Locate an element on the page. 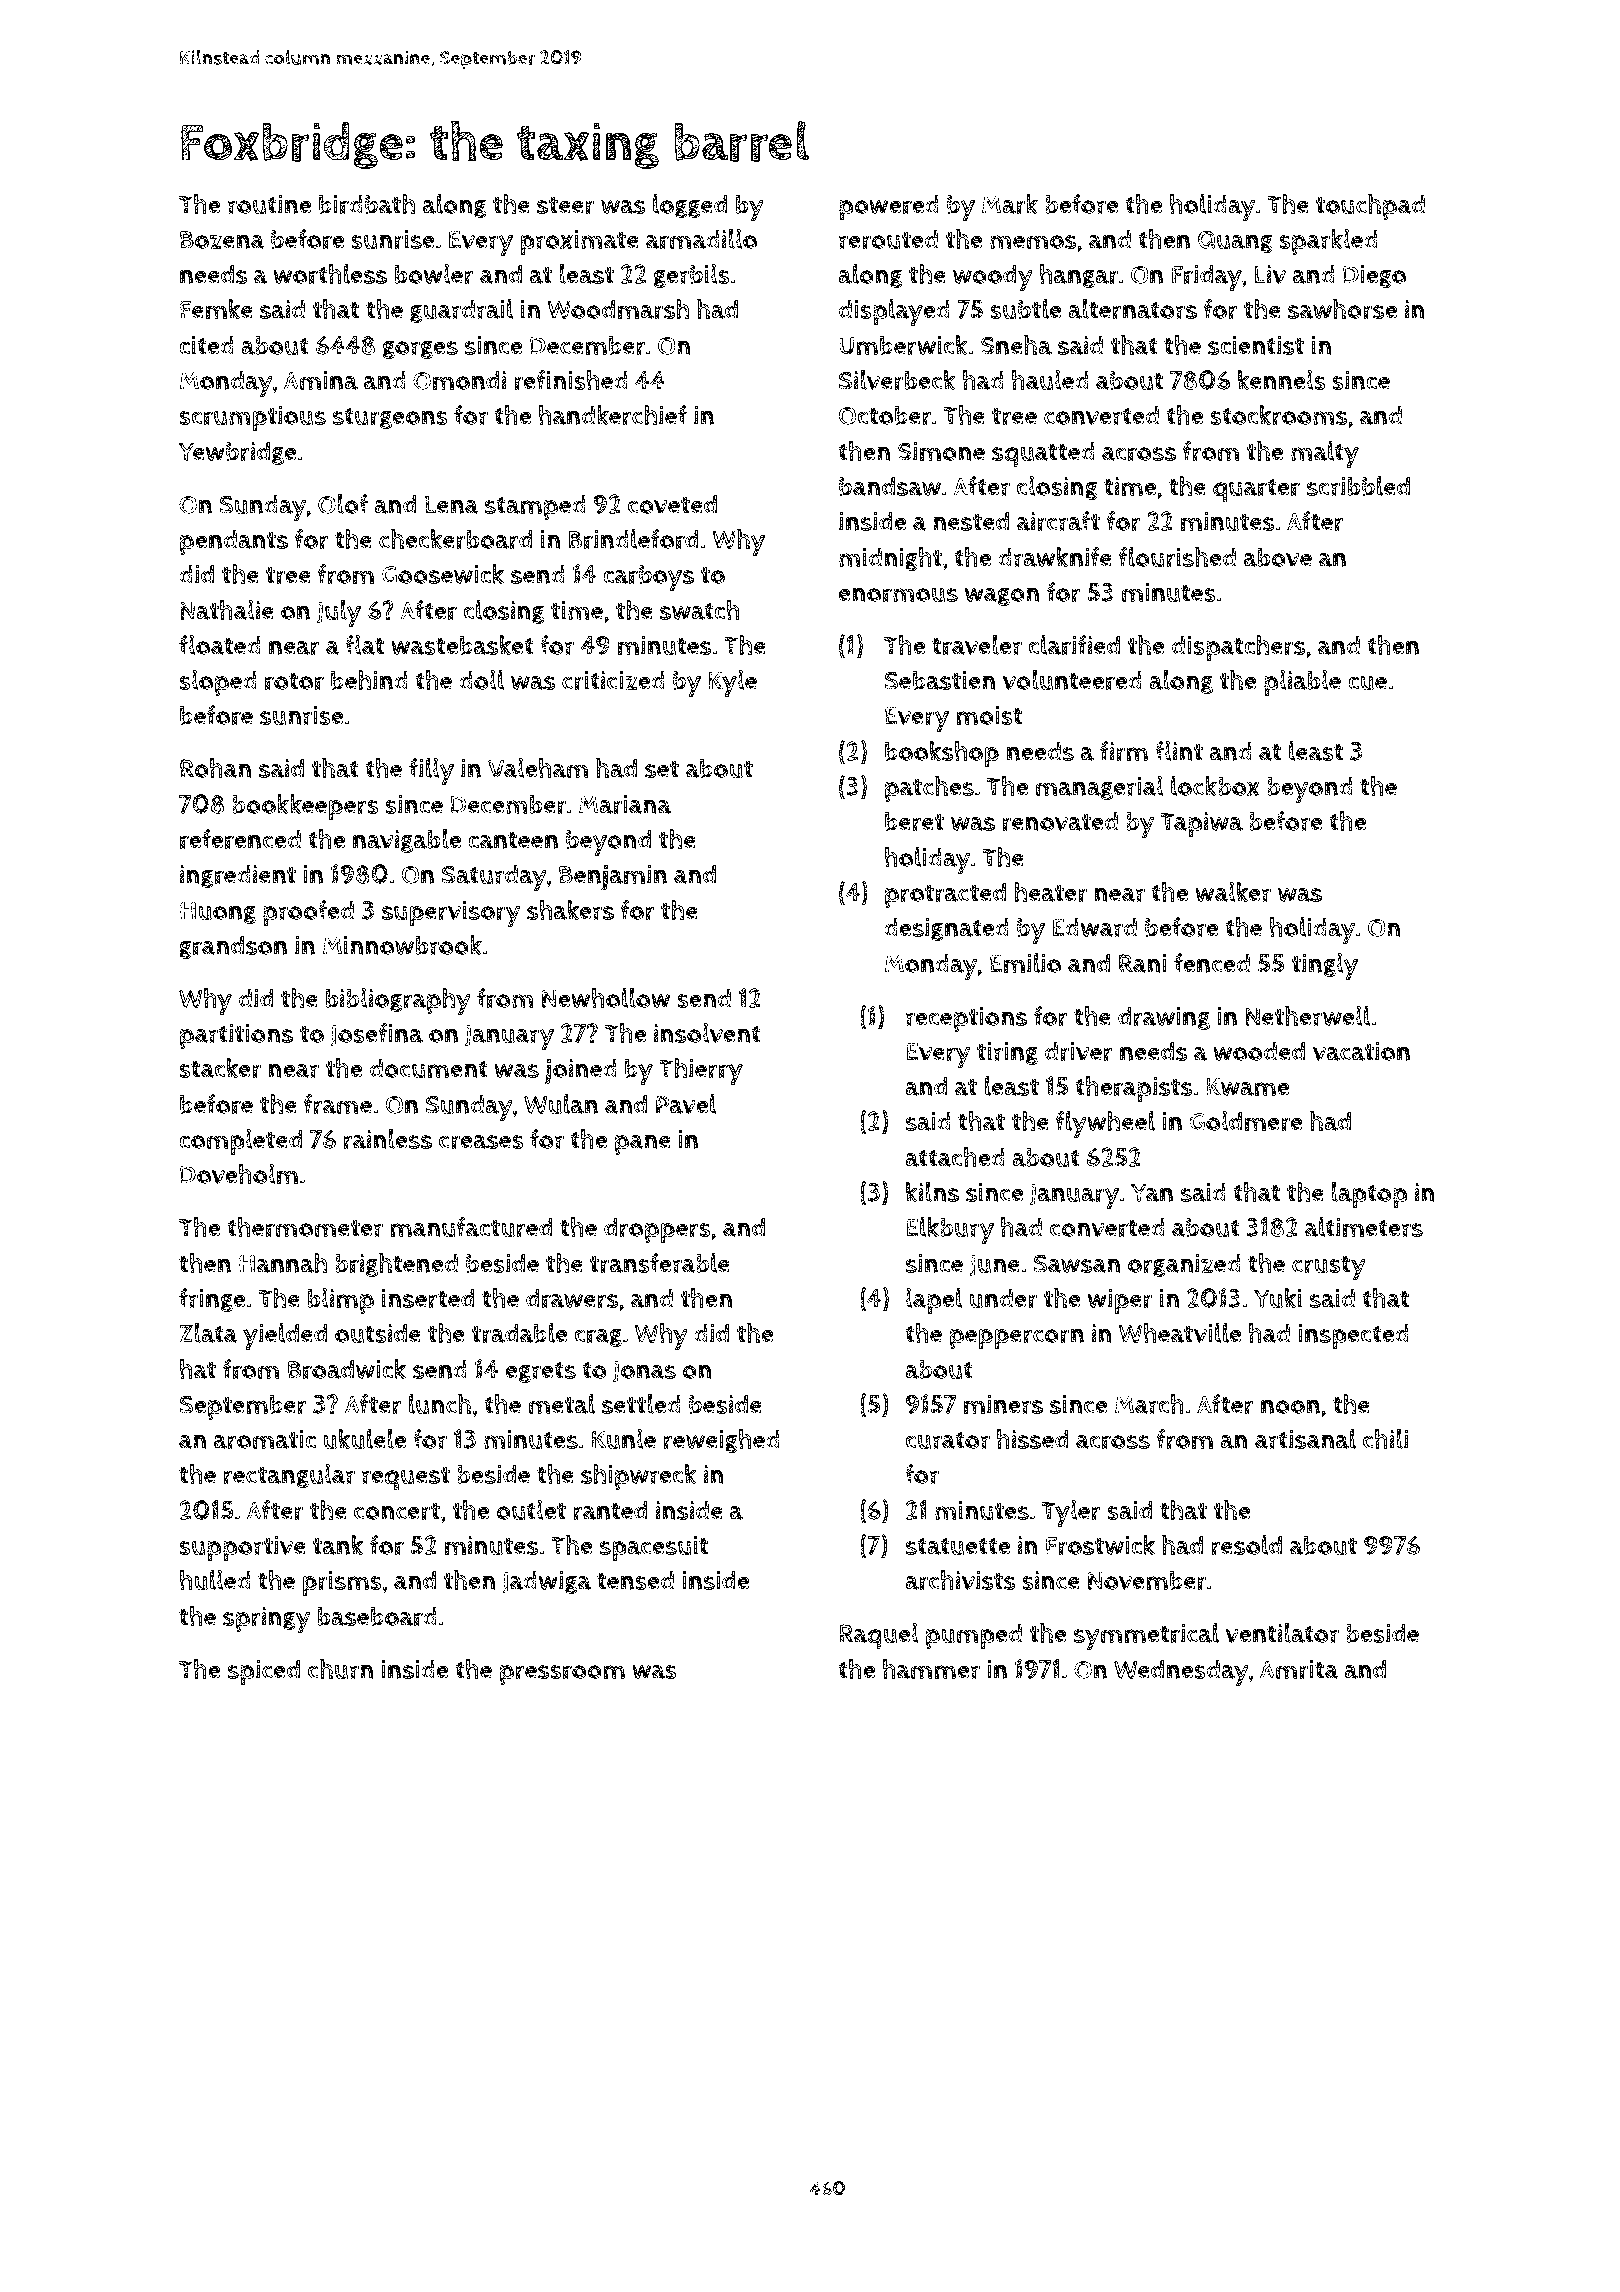 This document has height=2292, width=1620. hammer is located at coordinates (931, 1669).
